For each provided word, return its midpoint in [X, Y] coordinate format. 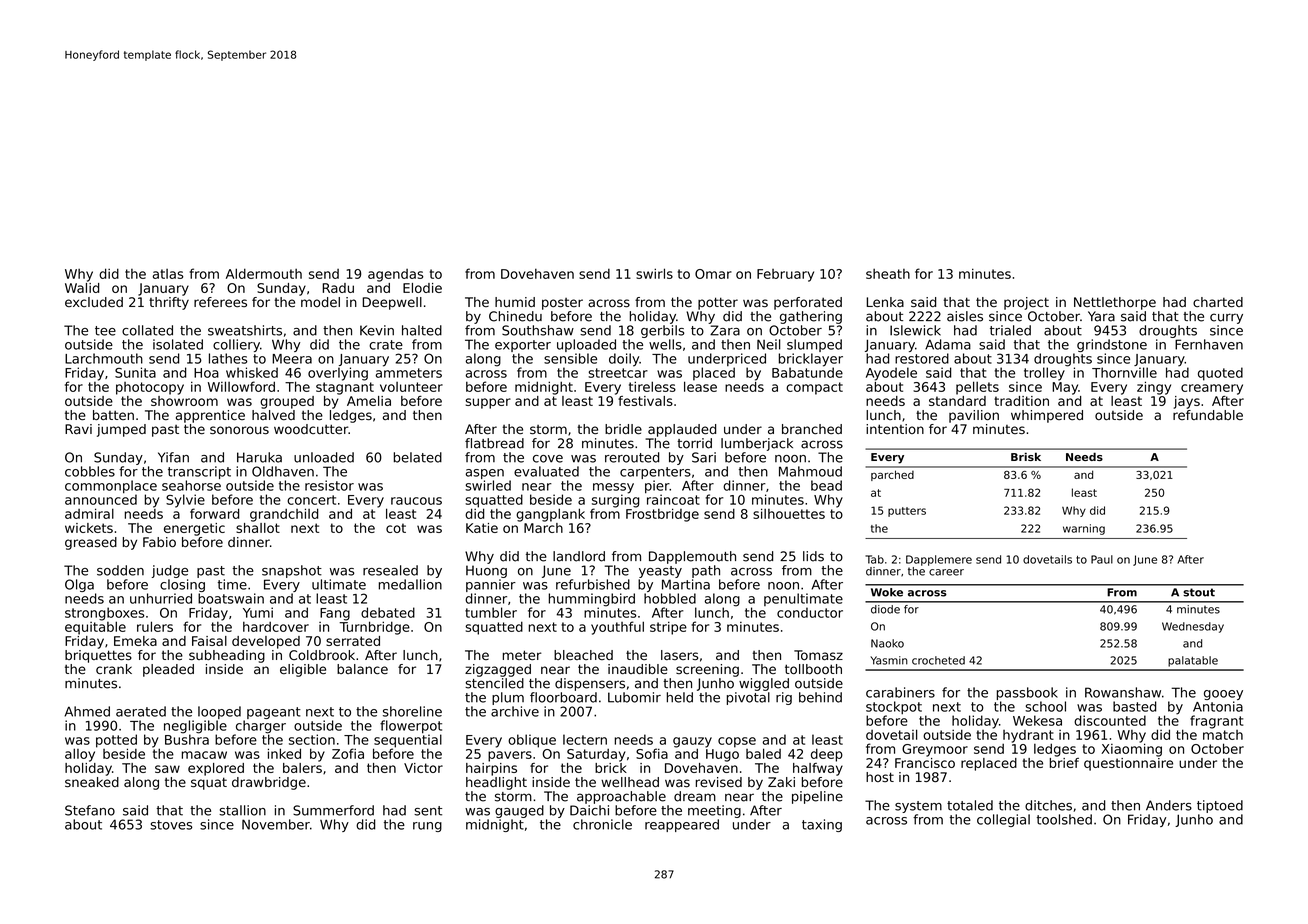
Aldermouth [264, 273]
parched [892, 475]
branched [812, 429]
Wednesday [1193, 627]
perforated [808, 303]
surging [615, 501]
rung [427, 827]
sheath [888, 274]
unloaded [324, 457]
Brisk [1026, 456]
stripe [668, 628]
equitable [95, 628]
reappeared [682, 825]
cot [396, 528]
